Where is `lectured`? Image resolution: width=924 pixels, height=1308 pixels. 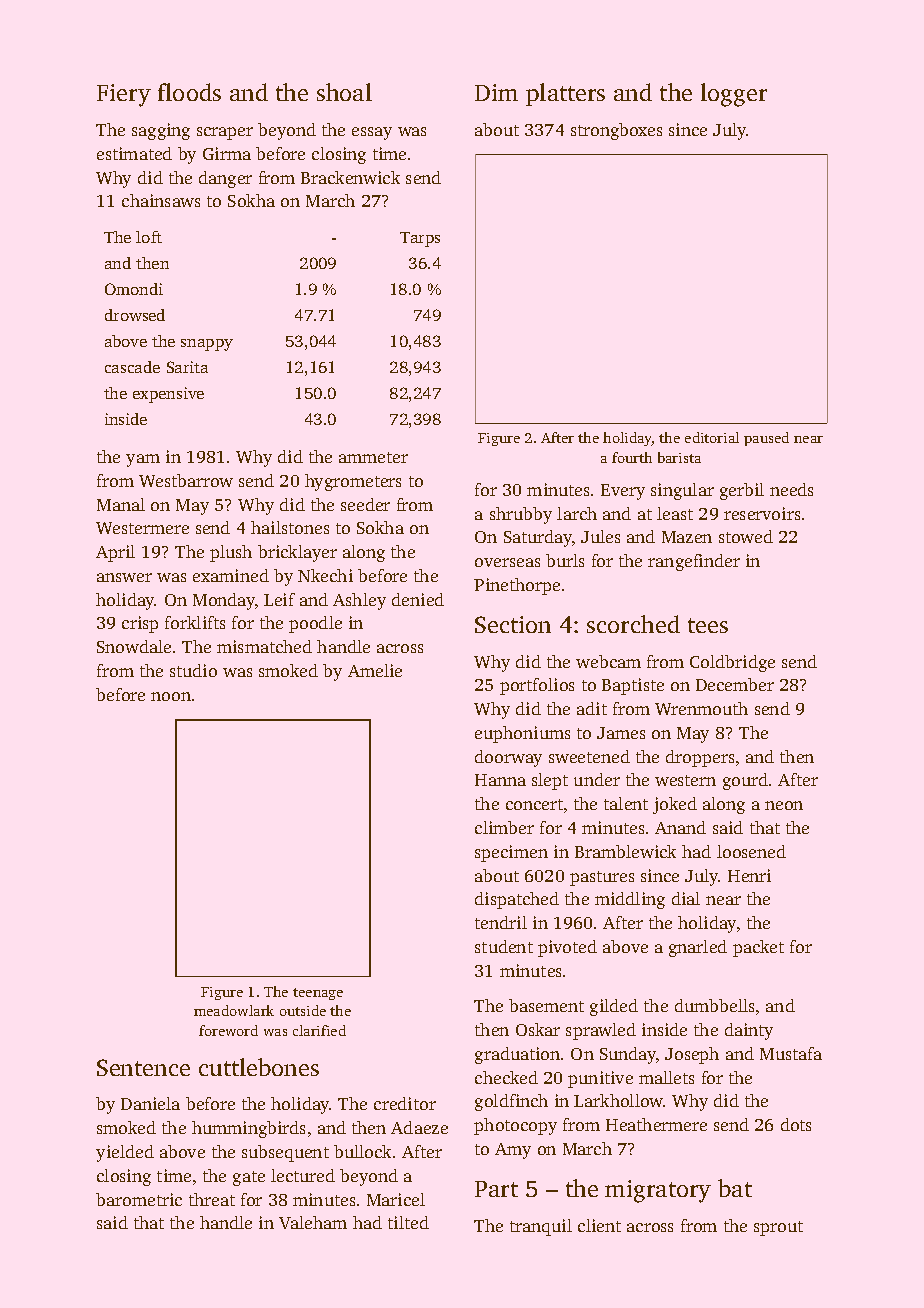
lectured is located at coordinates (303, 1175).
